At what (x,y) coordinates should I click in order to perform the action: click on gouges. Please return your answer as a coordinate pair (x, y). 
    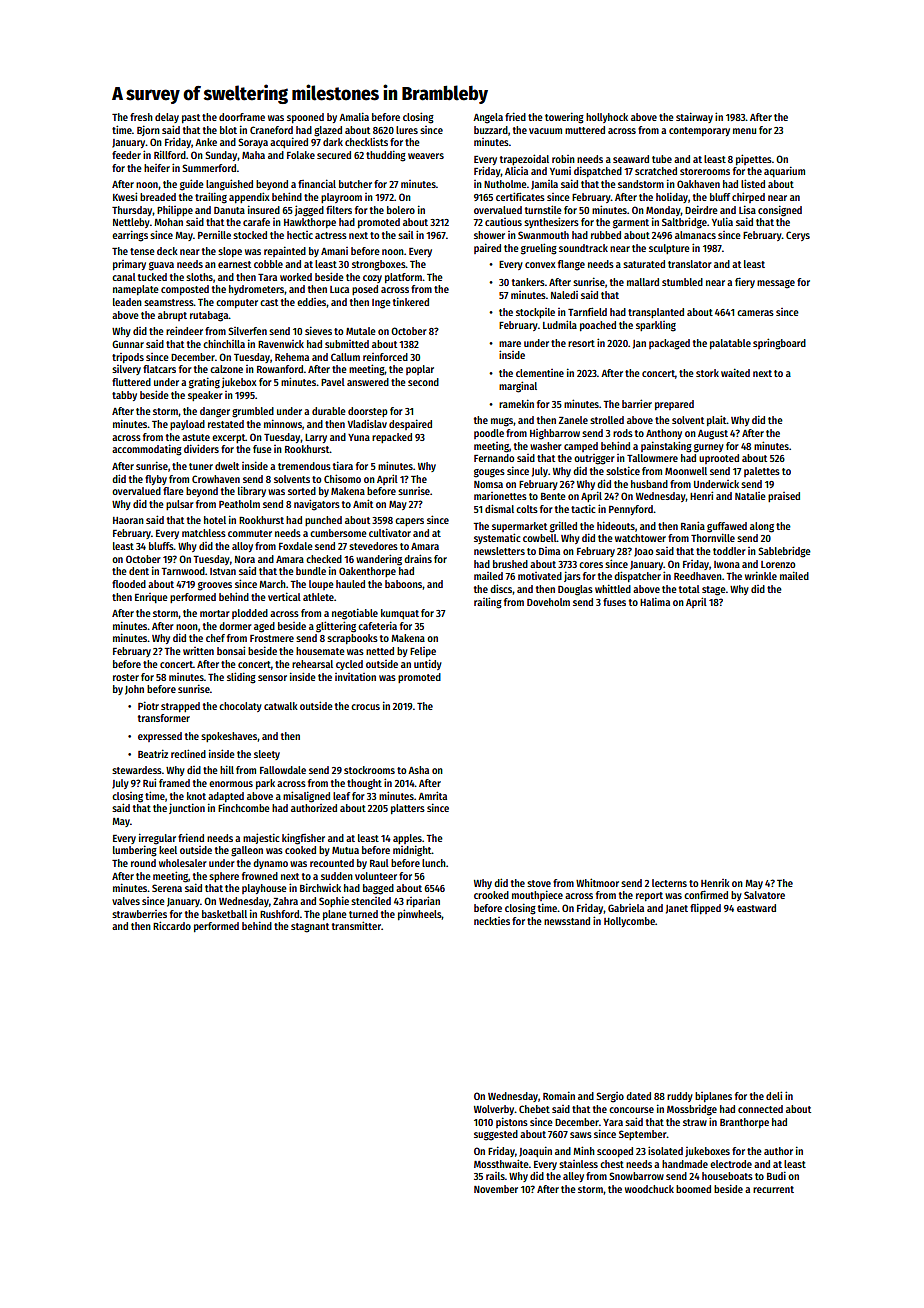
    Looking at the image, I should click on (489, 473).
